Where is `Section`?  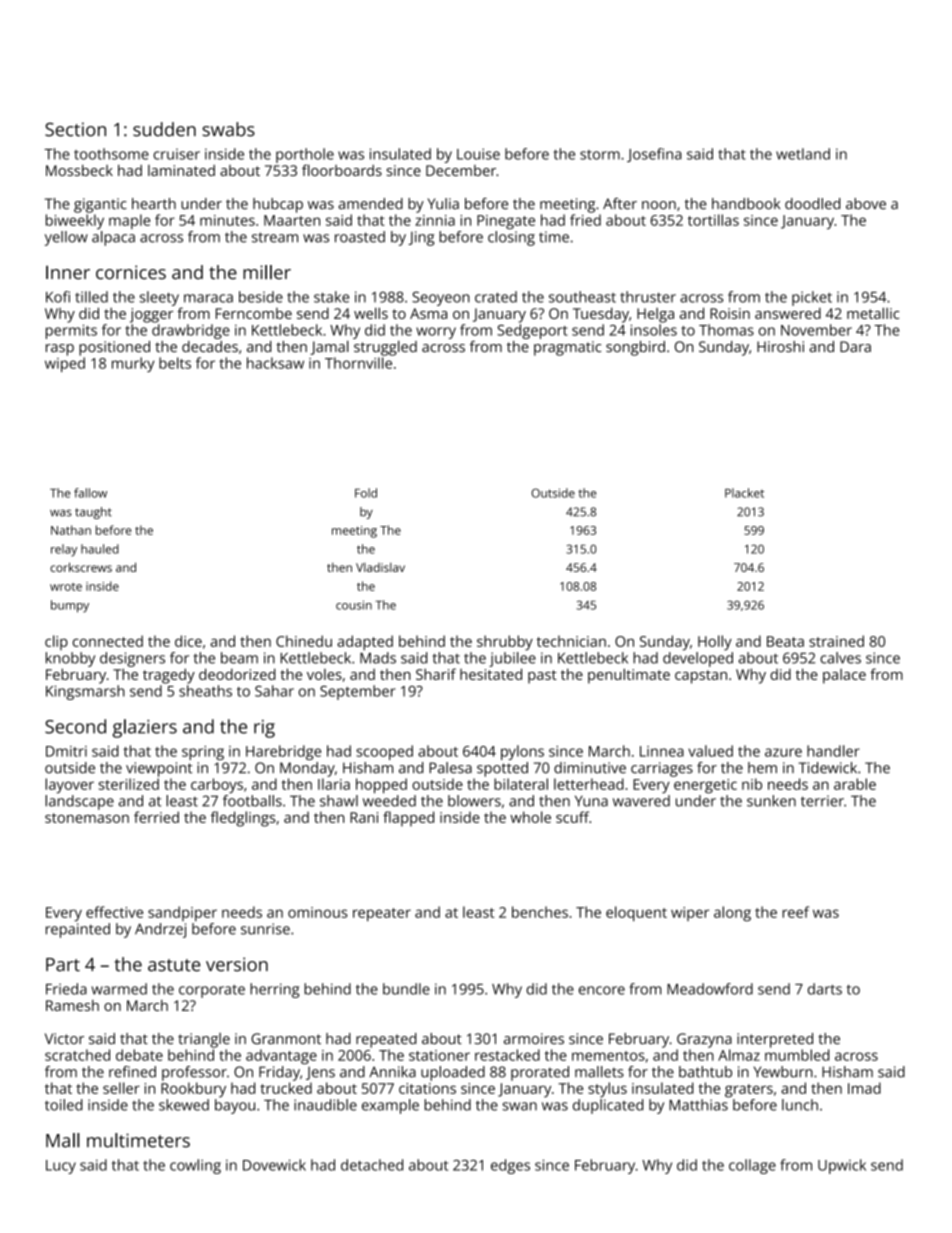
Section is located at coordinates (75, 129).
